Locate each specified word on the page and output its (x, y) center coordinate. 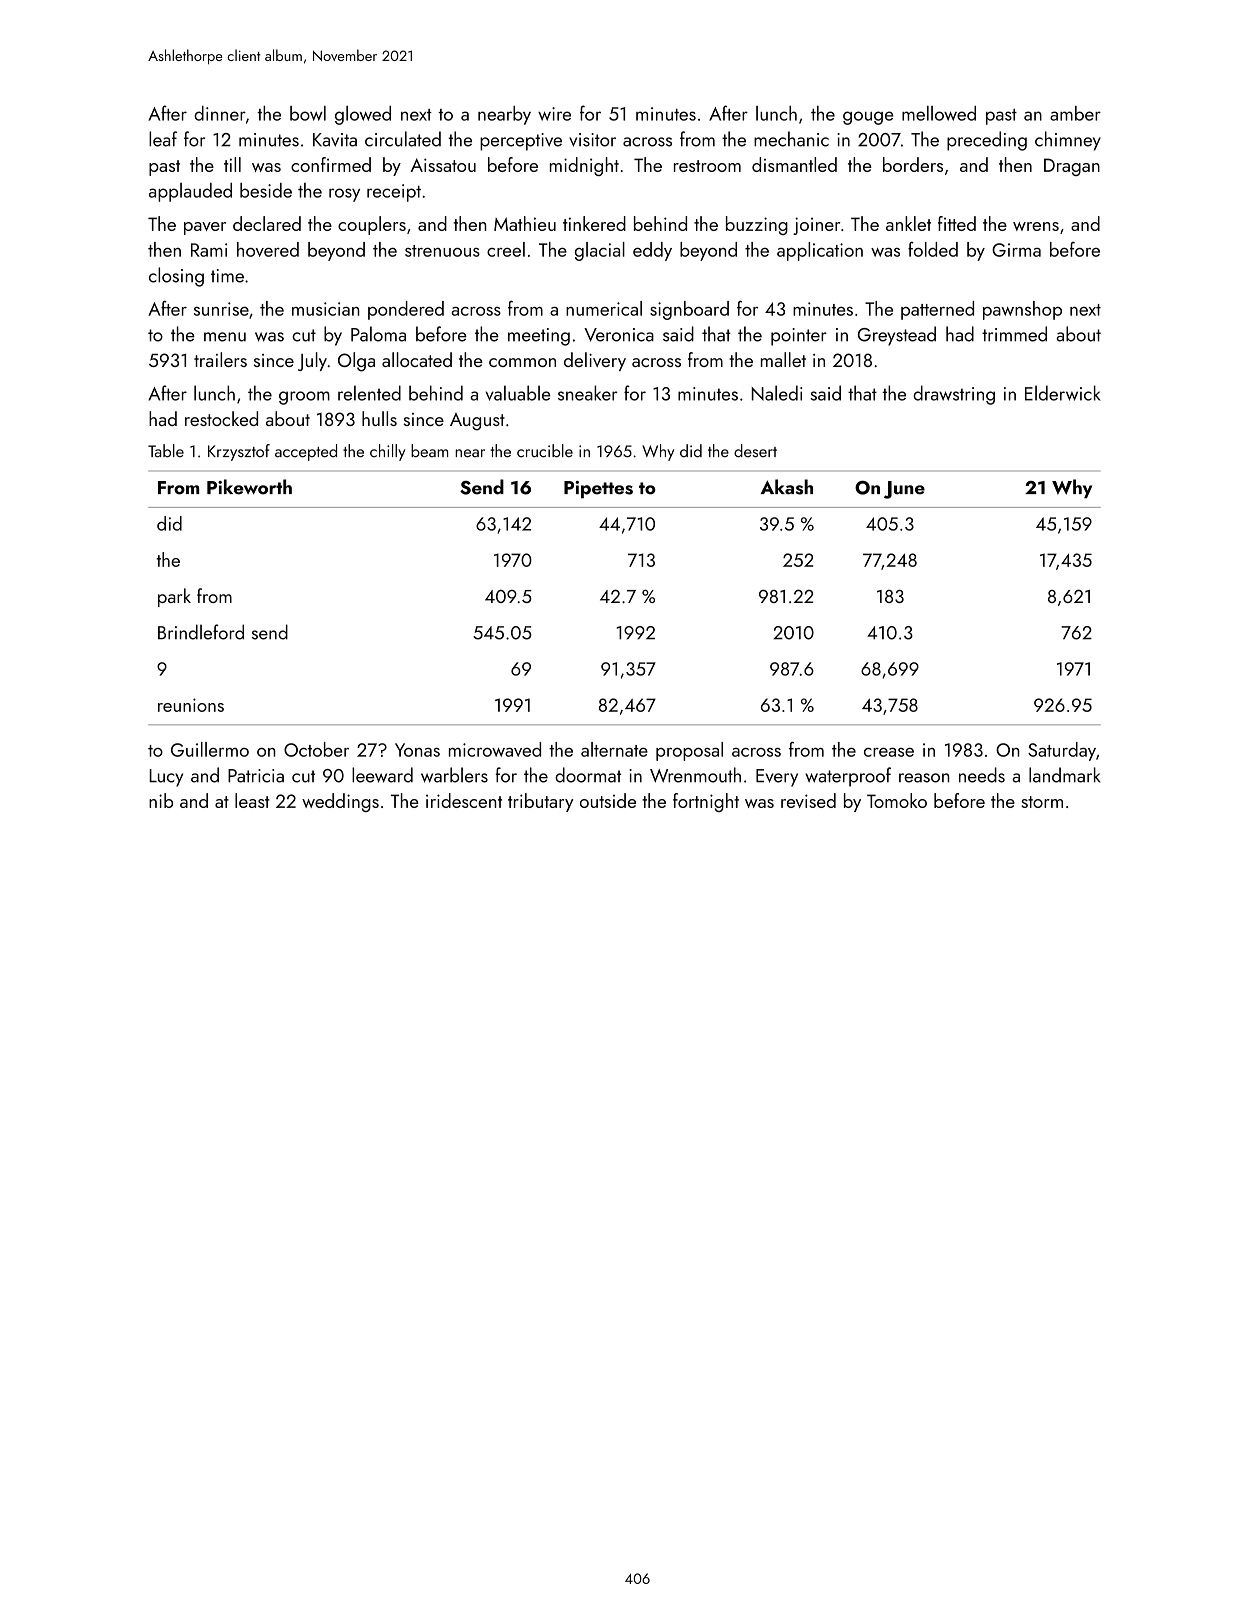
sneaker (587, 393)
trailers (220, 359)
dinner (220, 113)
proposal (689, 751)
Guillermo (210, 749)
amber (1075, 113)
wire (554, 114)
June (904, 490)
